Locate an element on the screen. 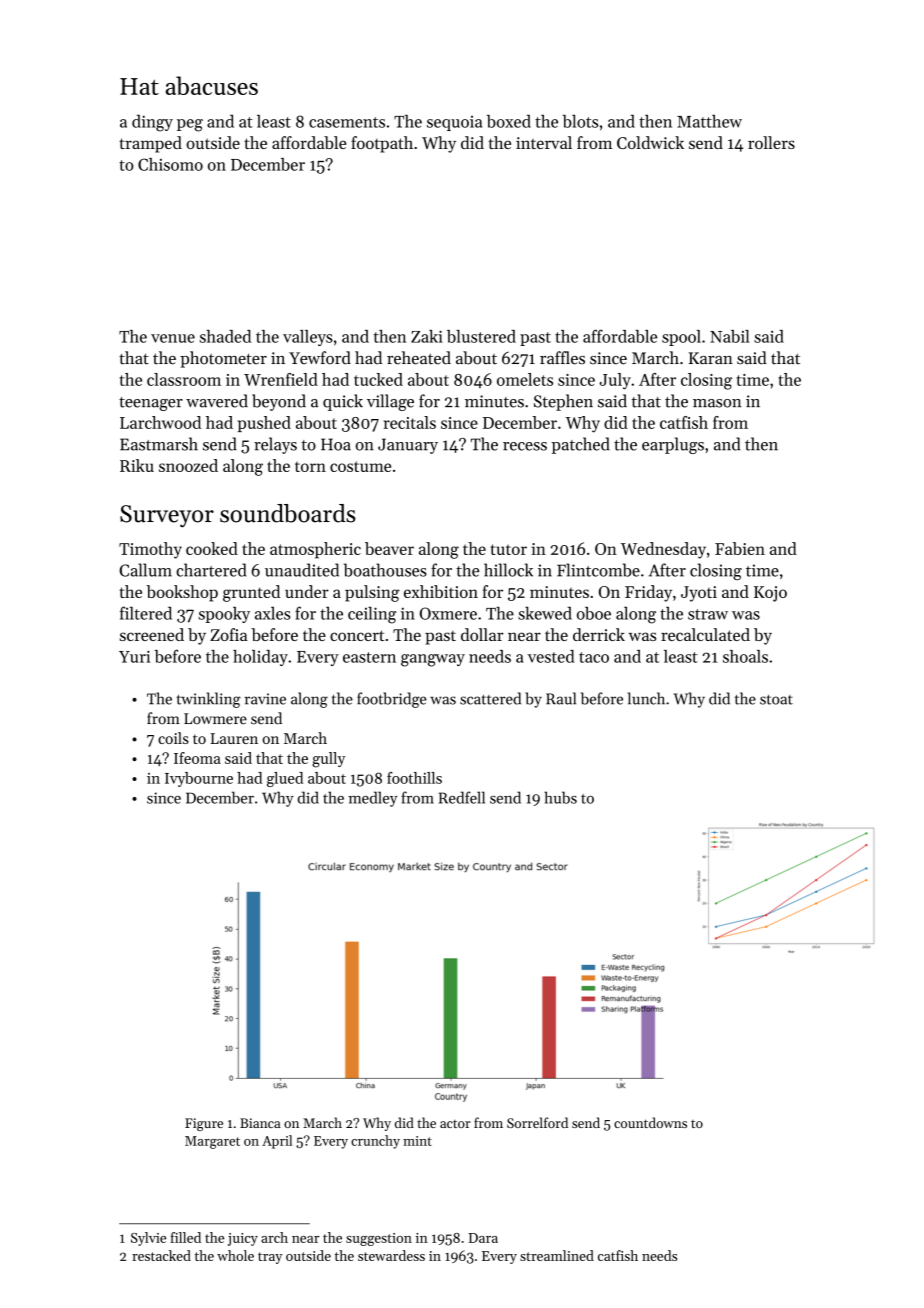  Redfell is located at coordinates (462, 797).
